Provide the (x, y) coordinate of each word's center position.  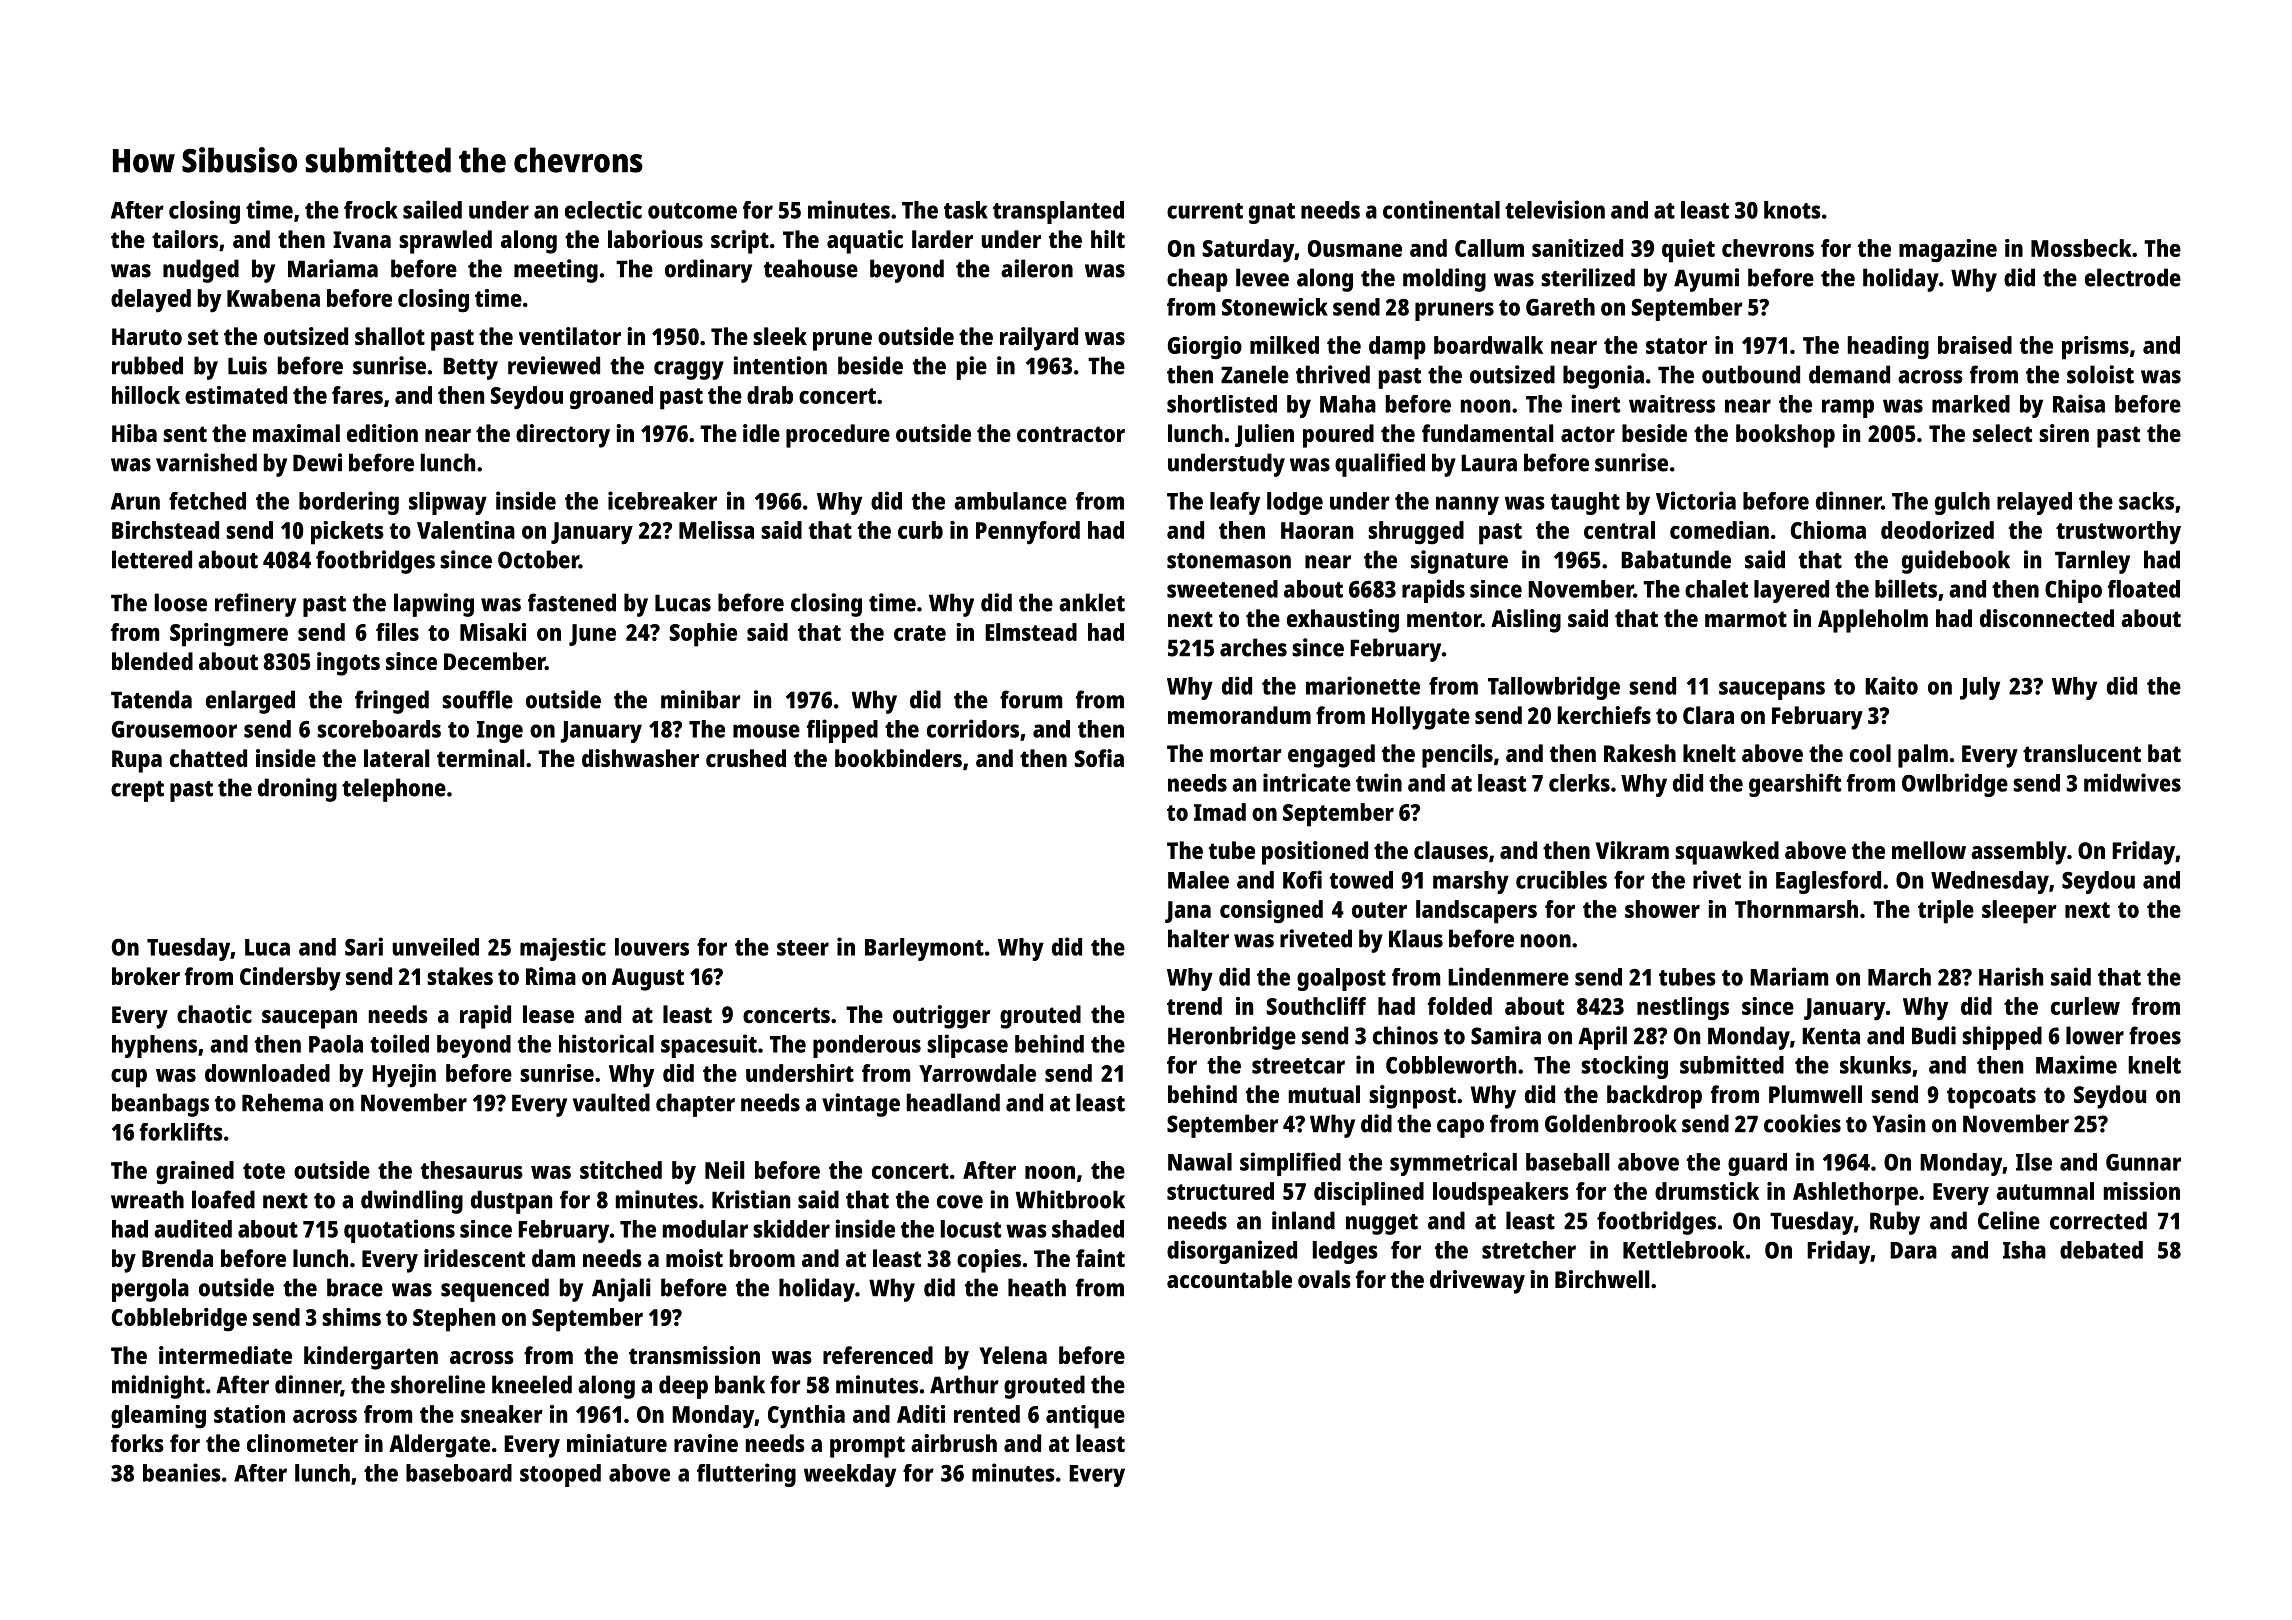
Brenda (177, 1258)
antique (1085, 1417)
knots (1792, 210)
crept (137, 791)
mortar (1246, 754)
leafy (1235, 503)
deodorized (1937, 530)
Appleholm (1873, 621)
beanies (182, 1472)
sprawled (445, 242)
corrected (2098, 1220)
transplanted (1058, 212)
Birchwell (1602, 1279)
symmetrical (1453, 1164)
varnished (206, 462)
